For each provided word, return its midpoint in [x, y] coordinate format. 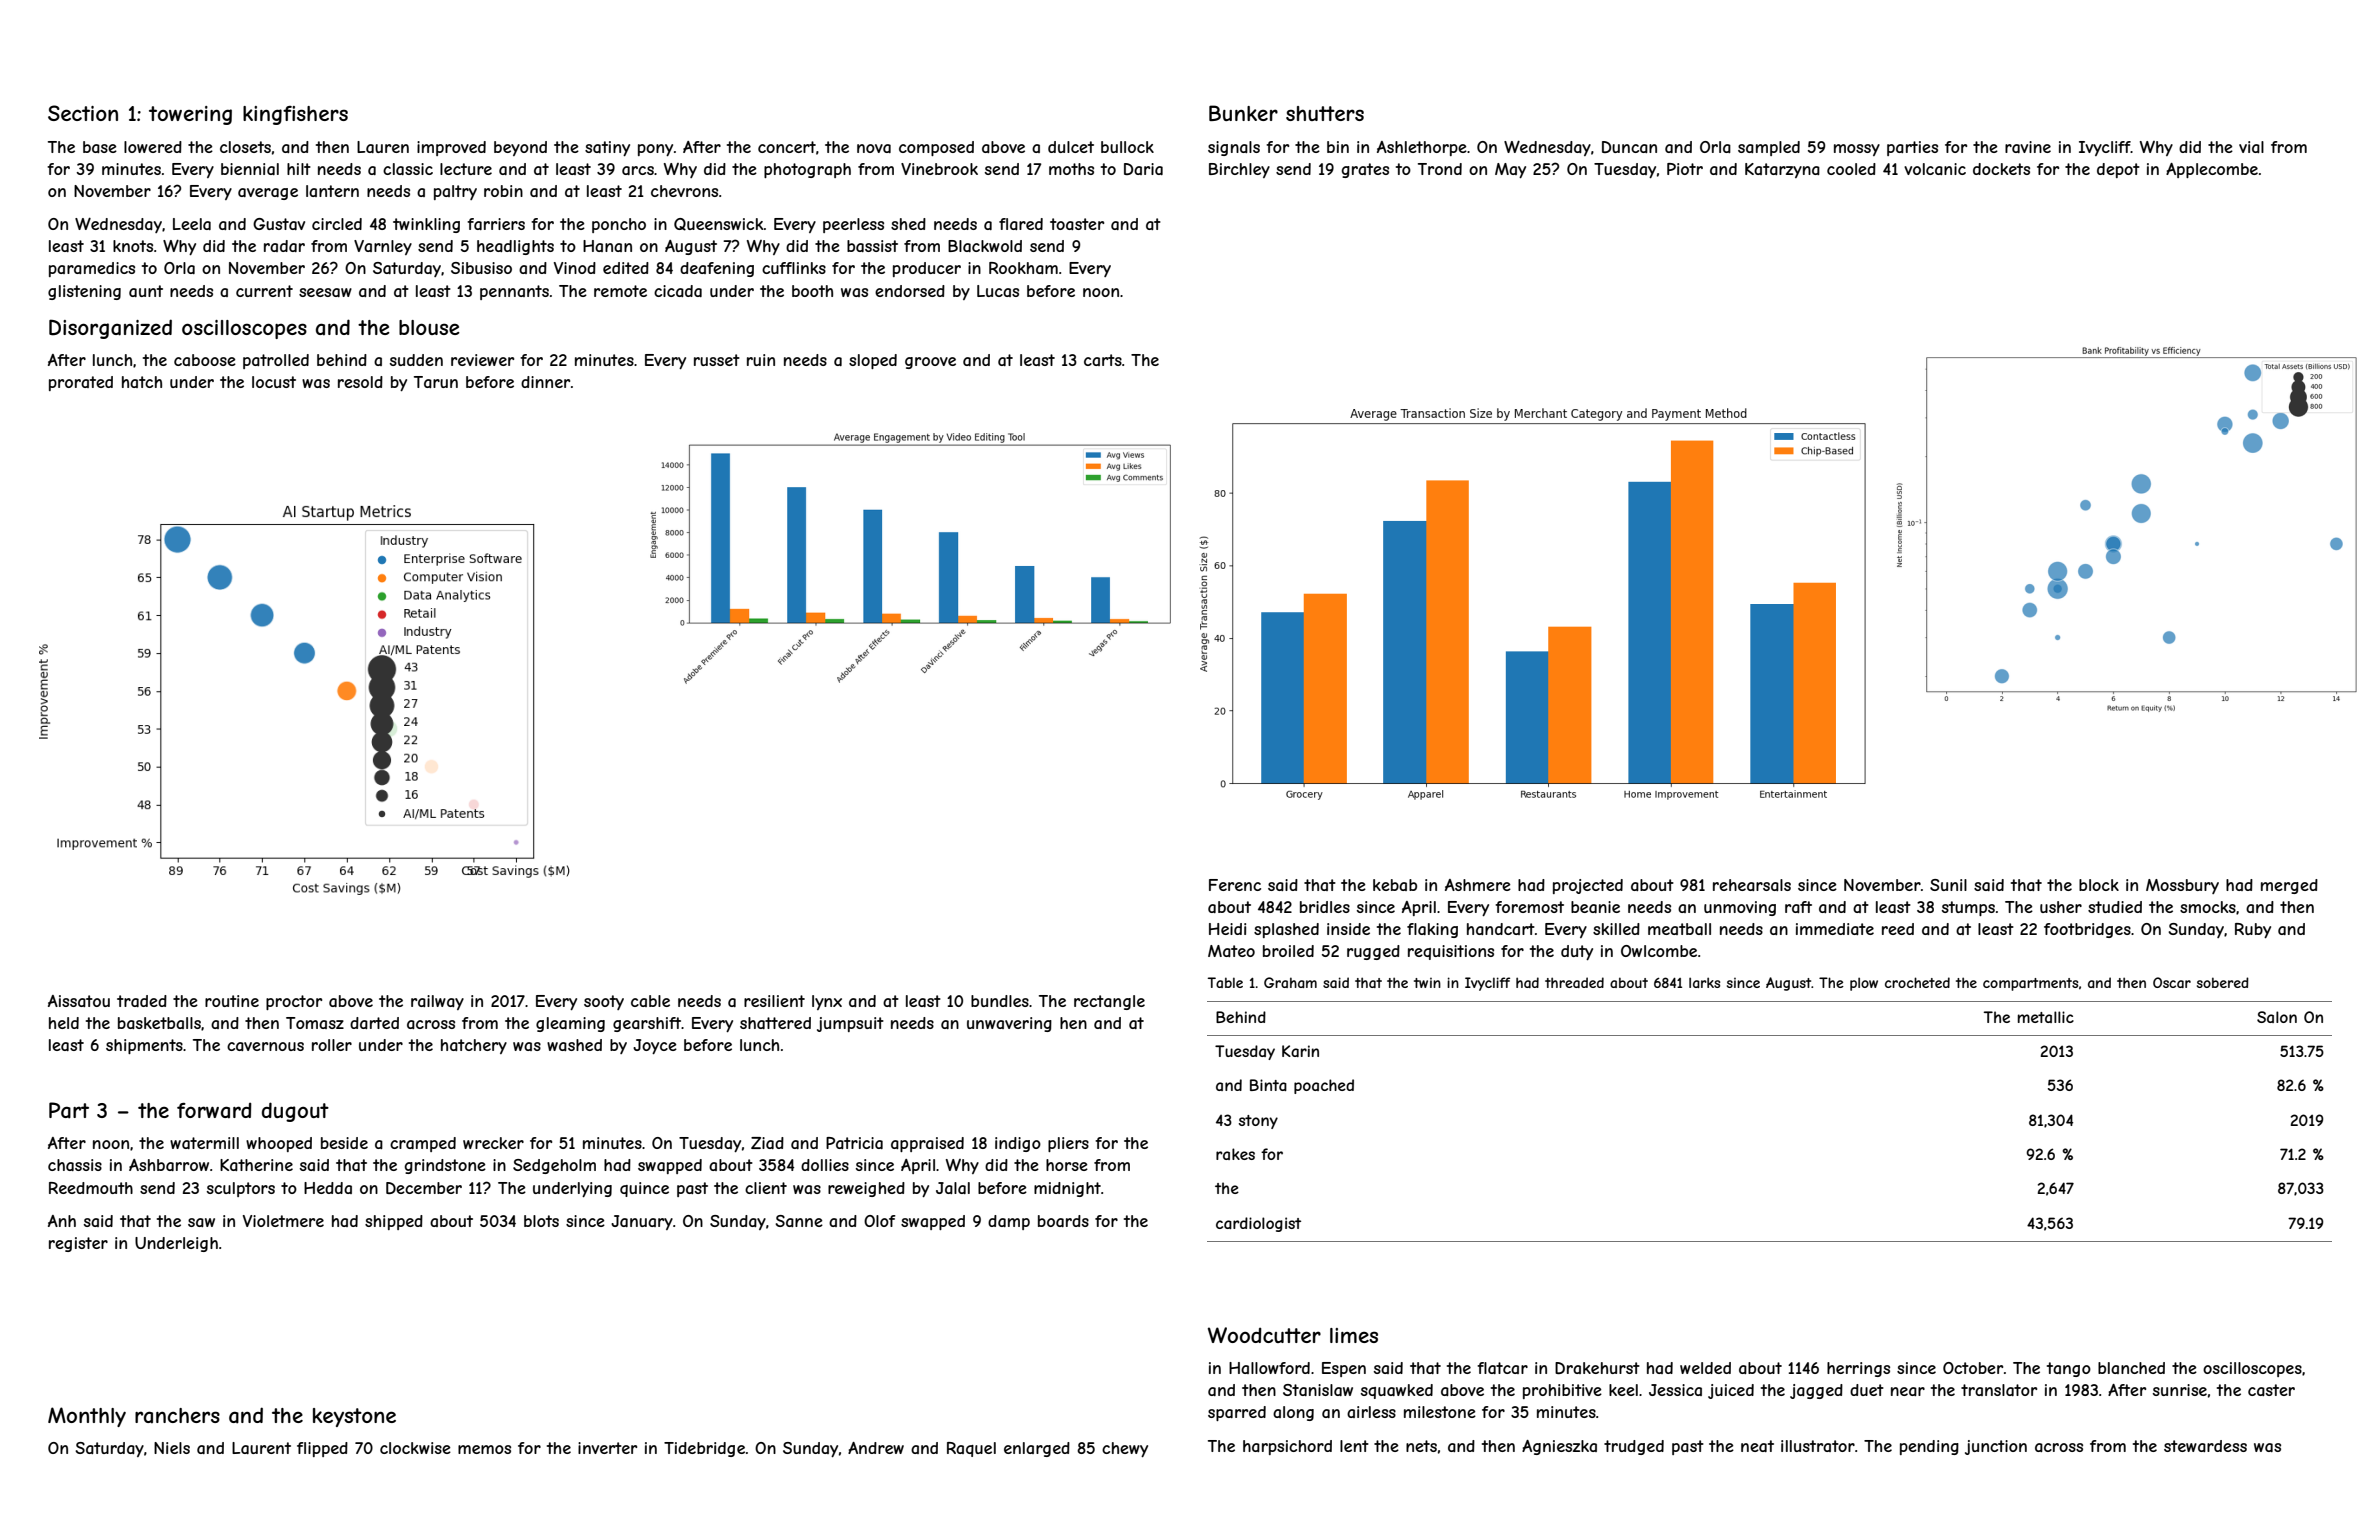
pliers [1068, 1144]
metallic [2046, 1017]
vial [2251, 147]
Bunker [1243, 113]
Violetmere [283, 1221]
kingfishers [295, 115]
